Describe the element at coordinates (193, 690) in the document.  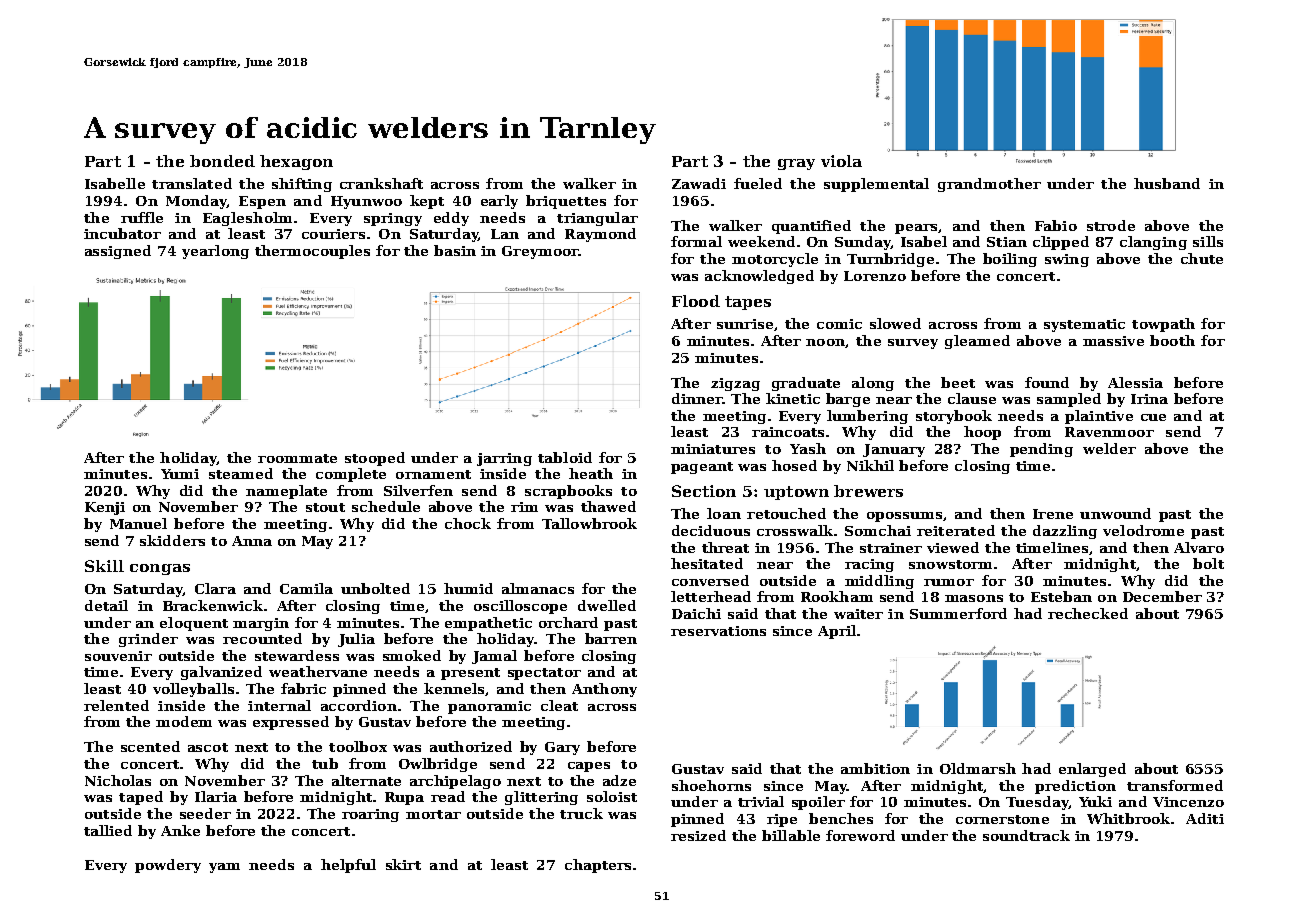
I see `volleyballs` at that location.
